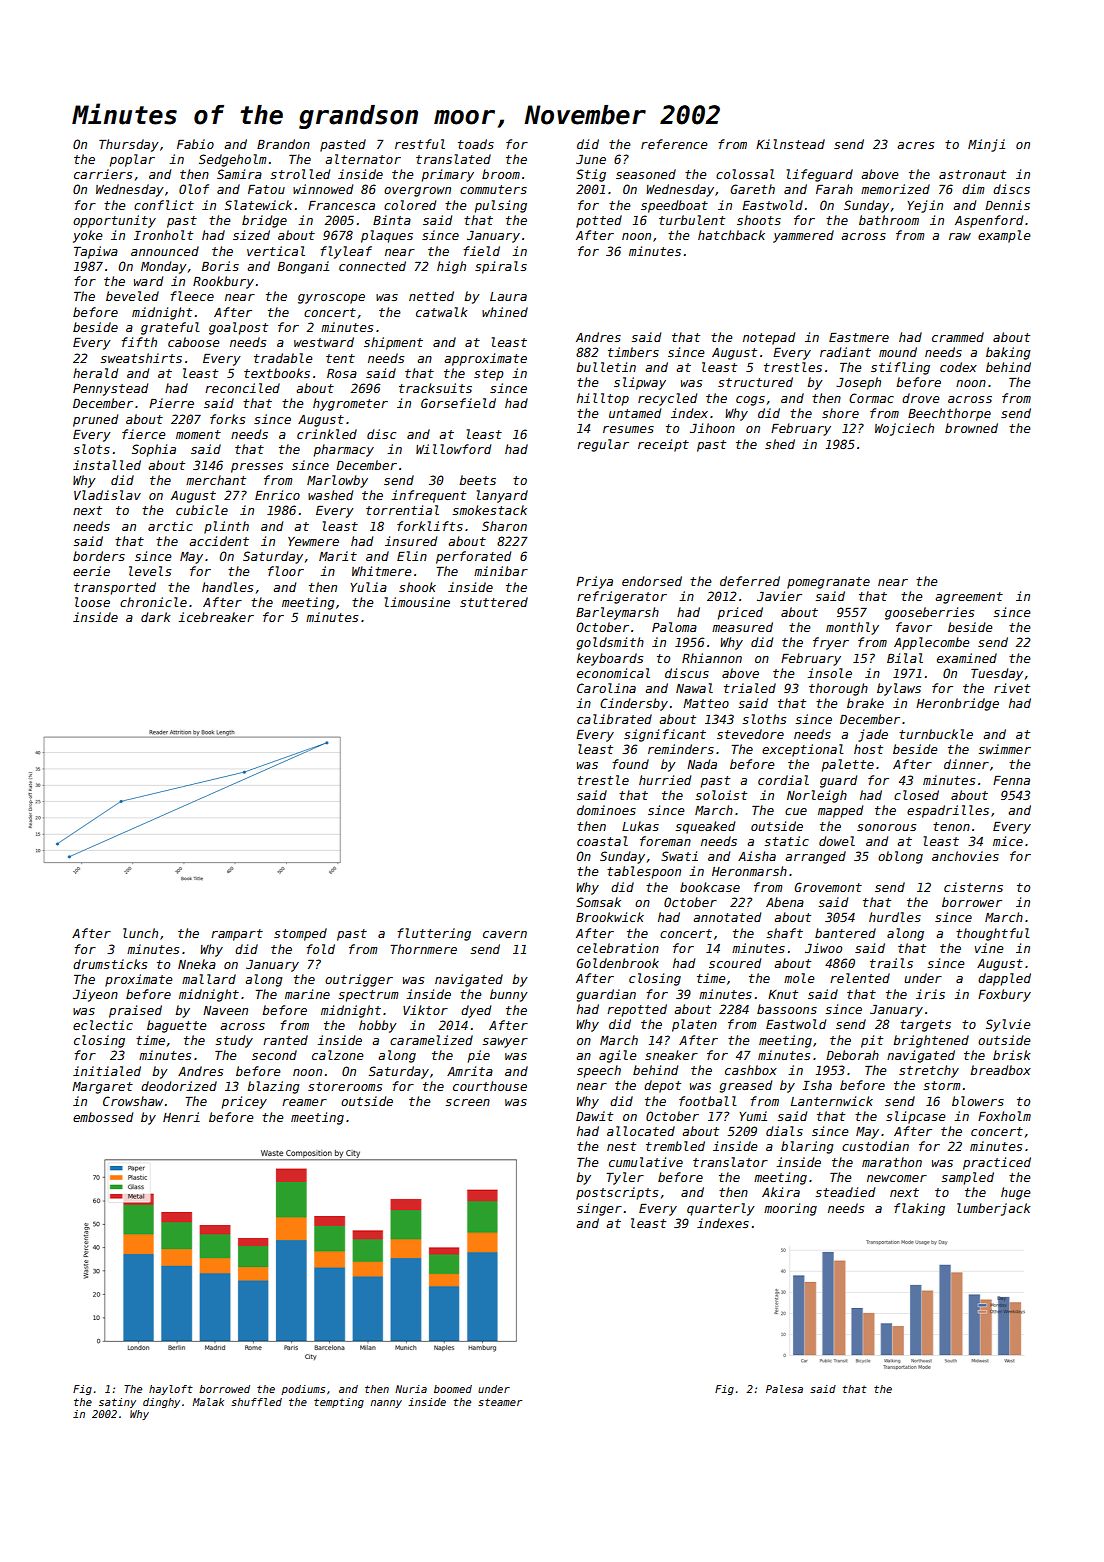 The width and height of the screenshot is (1104, 1562). What do you see at coordinates (140, 933) in the screenshot?
I see `lunch` at bounding box center [140, 933].
